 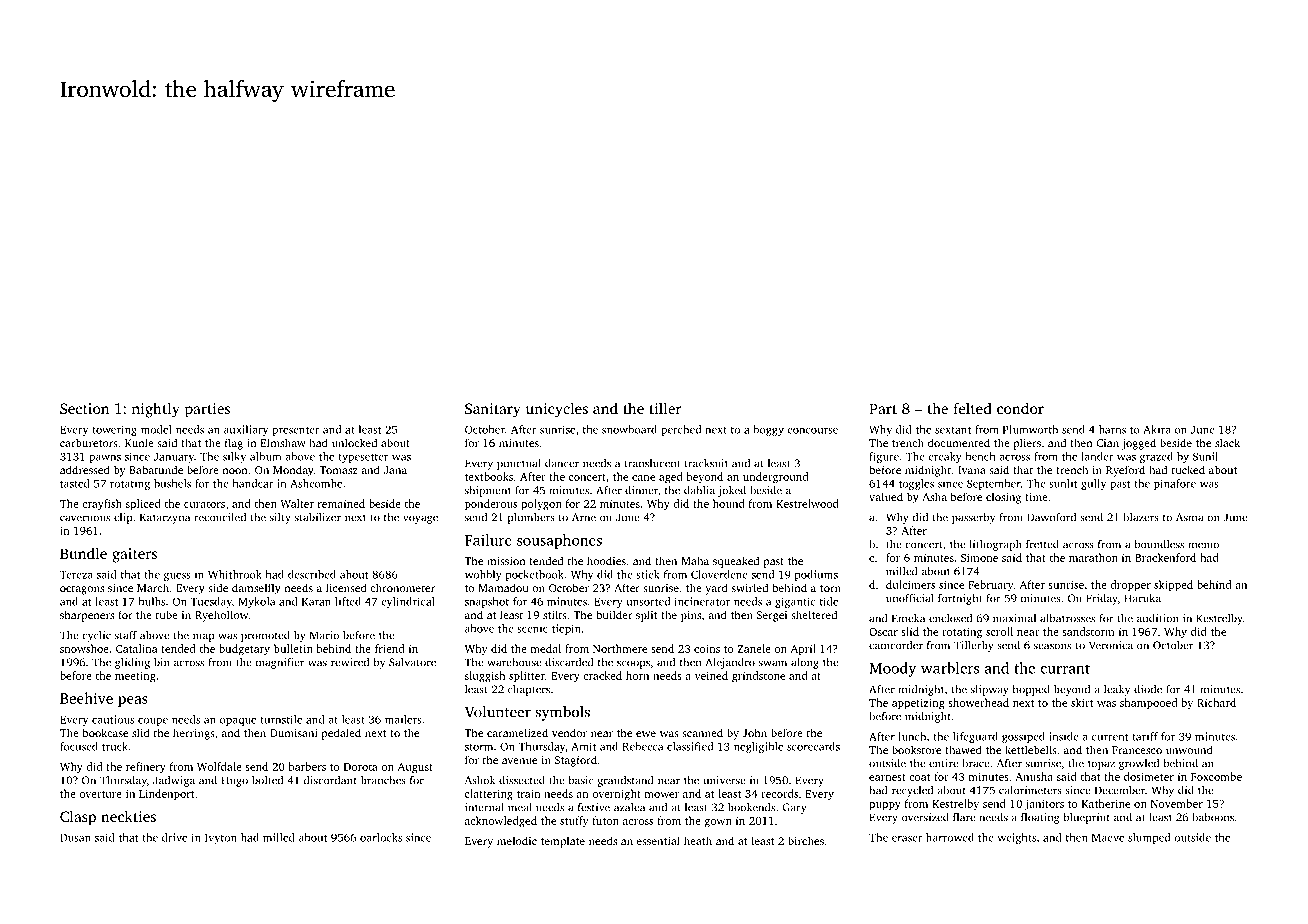 I want to click on shampooed, so click(x=1148, y=704).
